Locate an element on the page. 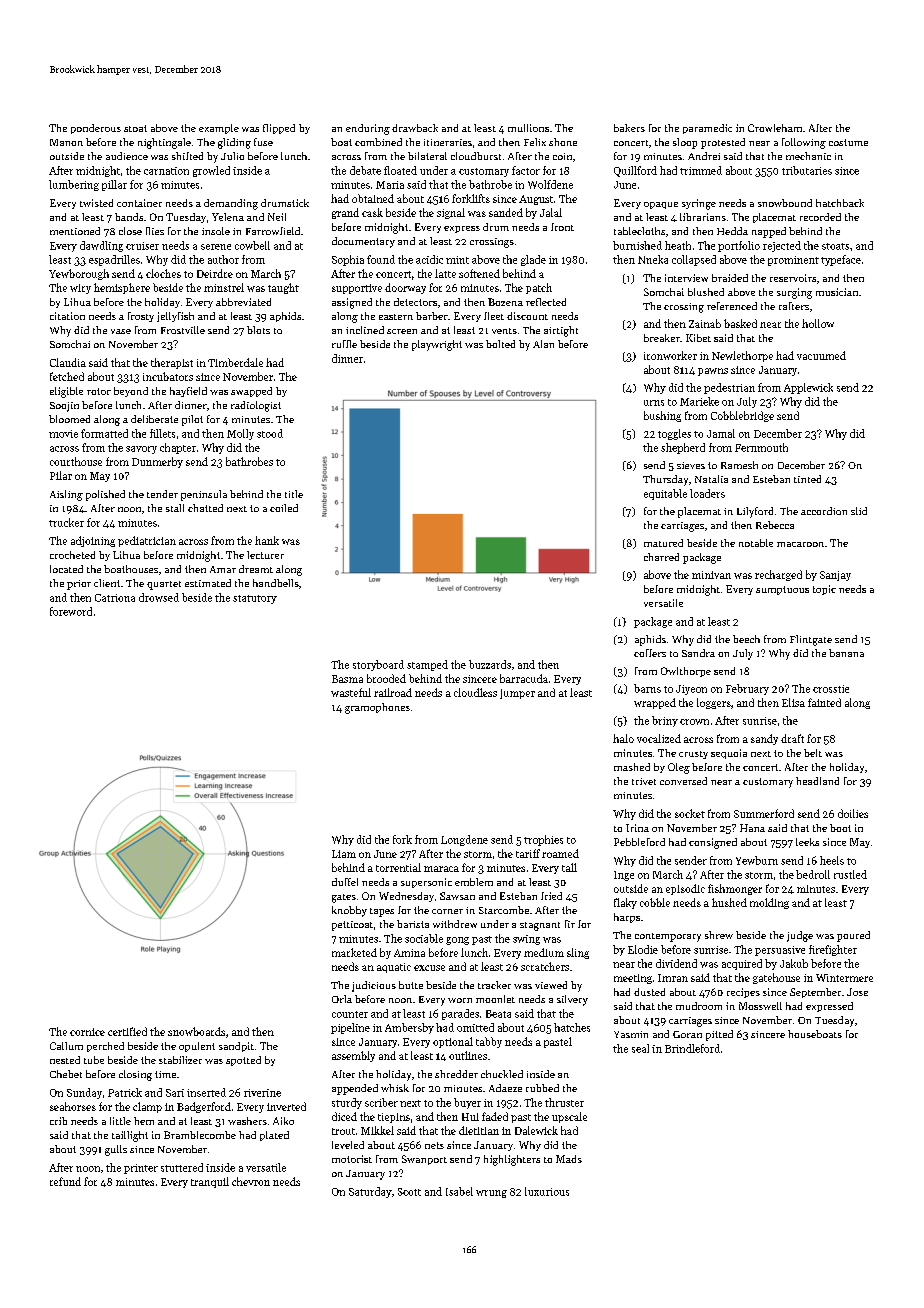 This image has height=1308, width=924. paramedic is located at coordinates (707, 129).
